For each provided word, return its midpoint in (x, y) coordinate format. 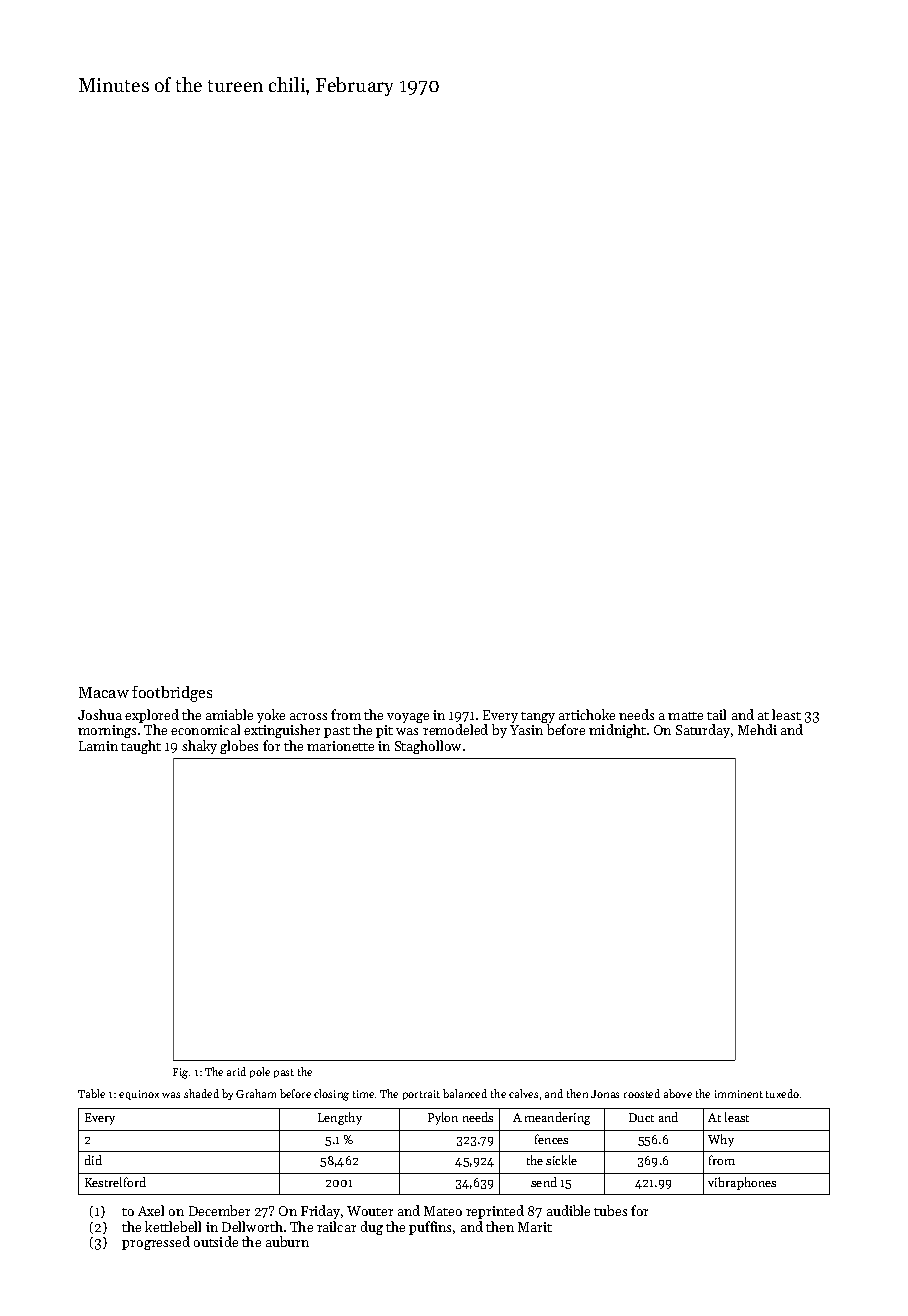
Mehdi (757, 729)
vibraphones (742, 1183)
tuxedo (782, 1093)
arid (236, 1071)
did (93, 1160)
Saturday (703, 731)
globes (239, 747)
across (308, 716)
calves (523, 1093)
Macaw (104, 692)
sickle (561, 1160)
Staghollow (428, 747)
